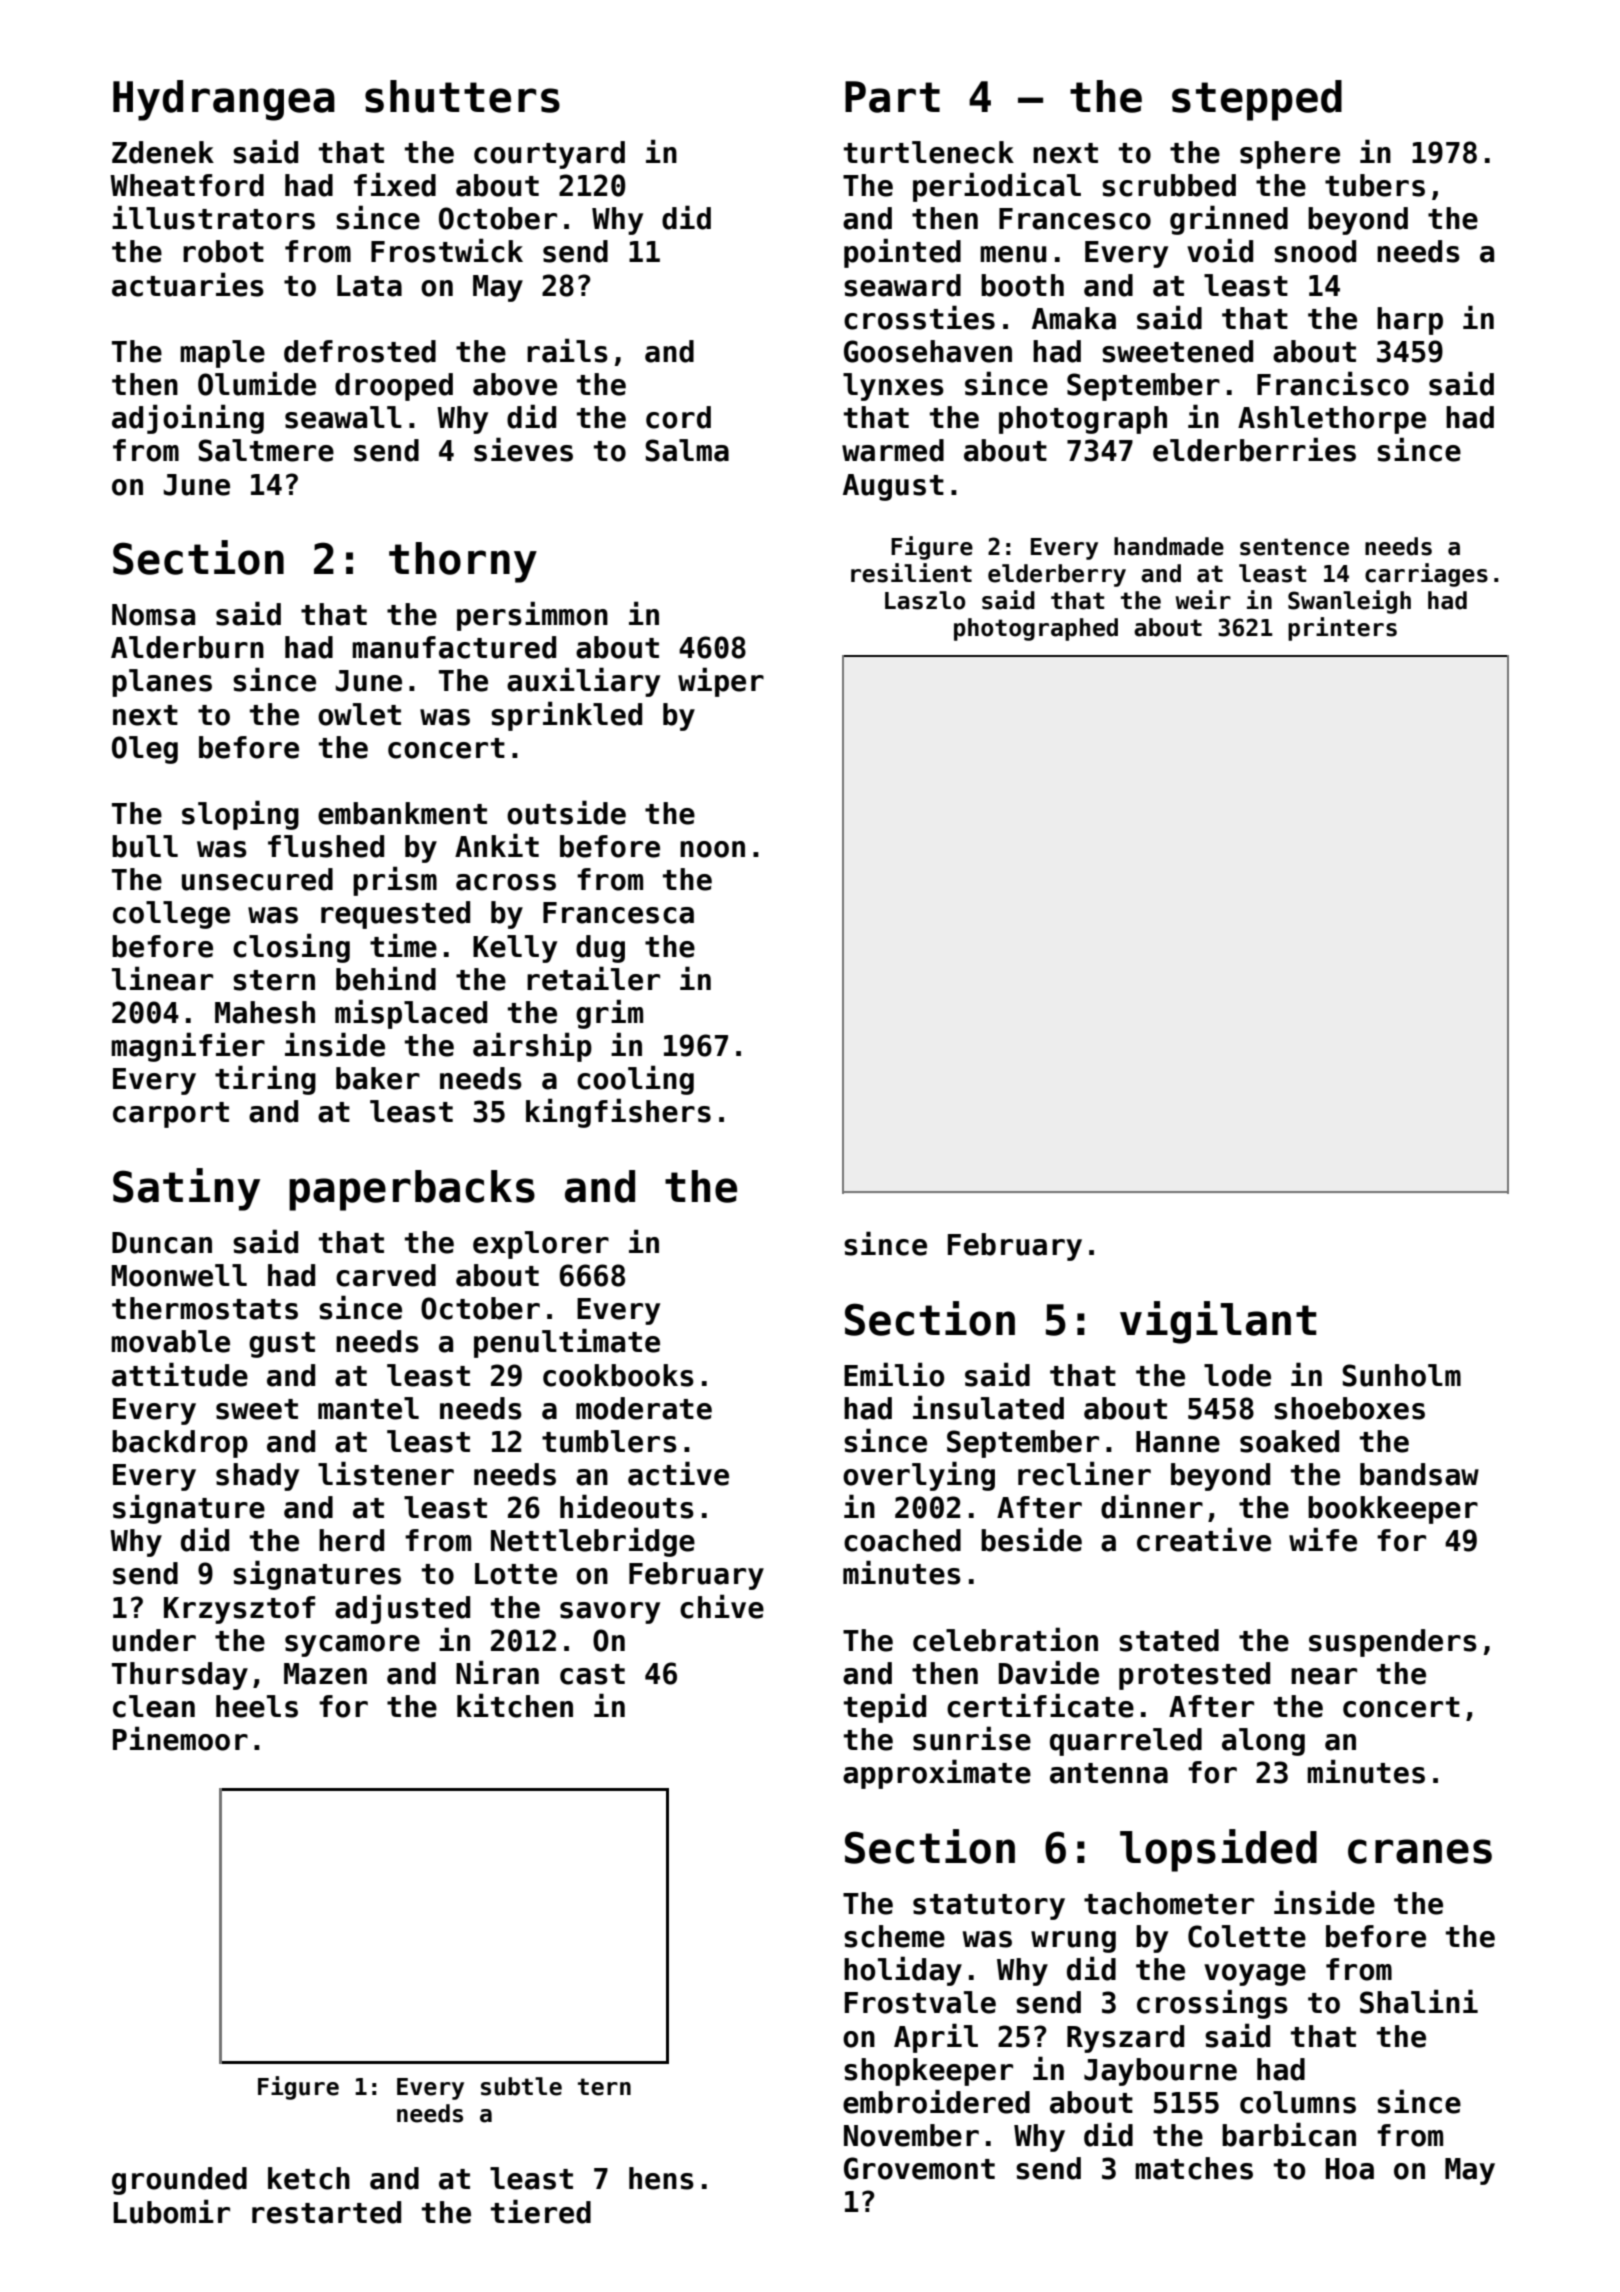 Image resolution: width=1620 pixels, height=2292 pixels. Describe the element at coordinates (936, 2101) in the screenshot. I see `embroidered` at that location.
